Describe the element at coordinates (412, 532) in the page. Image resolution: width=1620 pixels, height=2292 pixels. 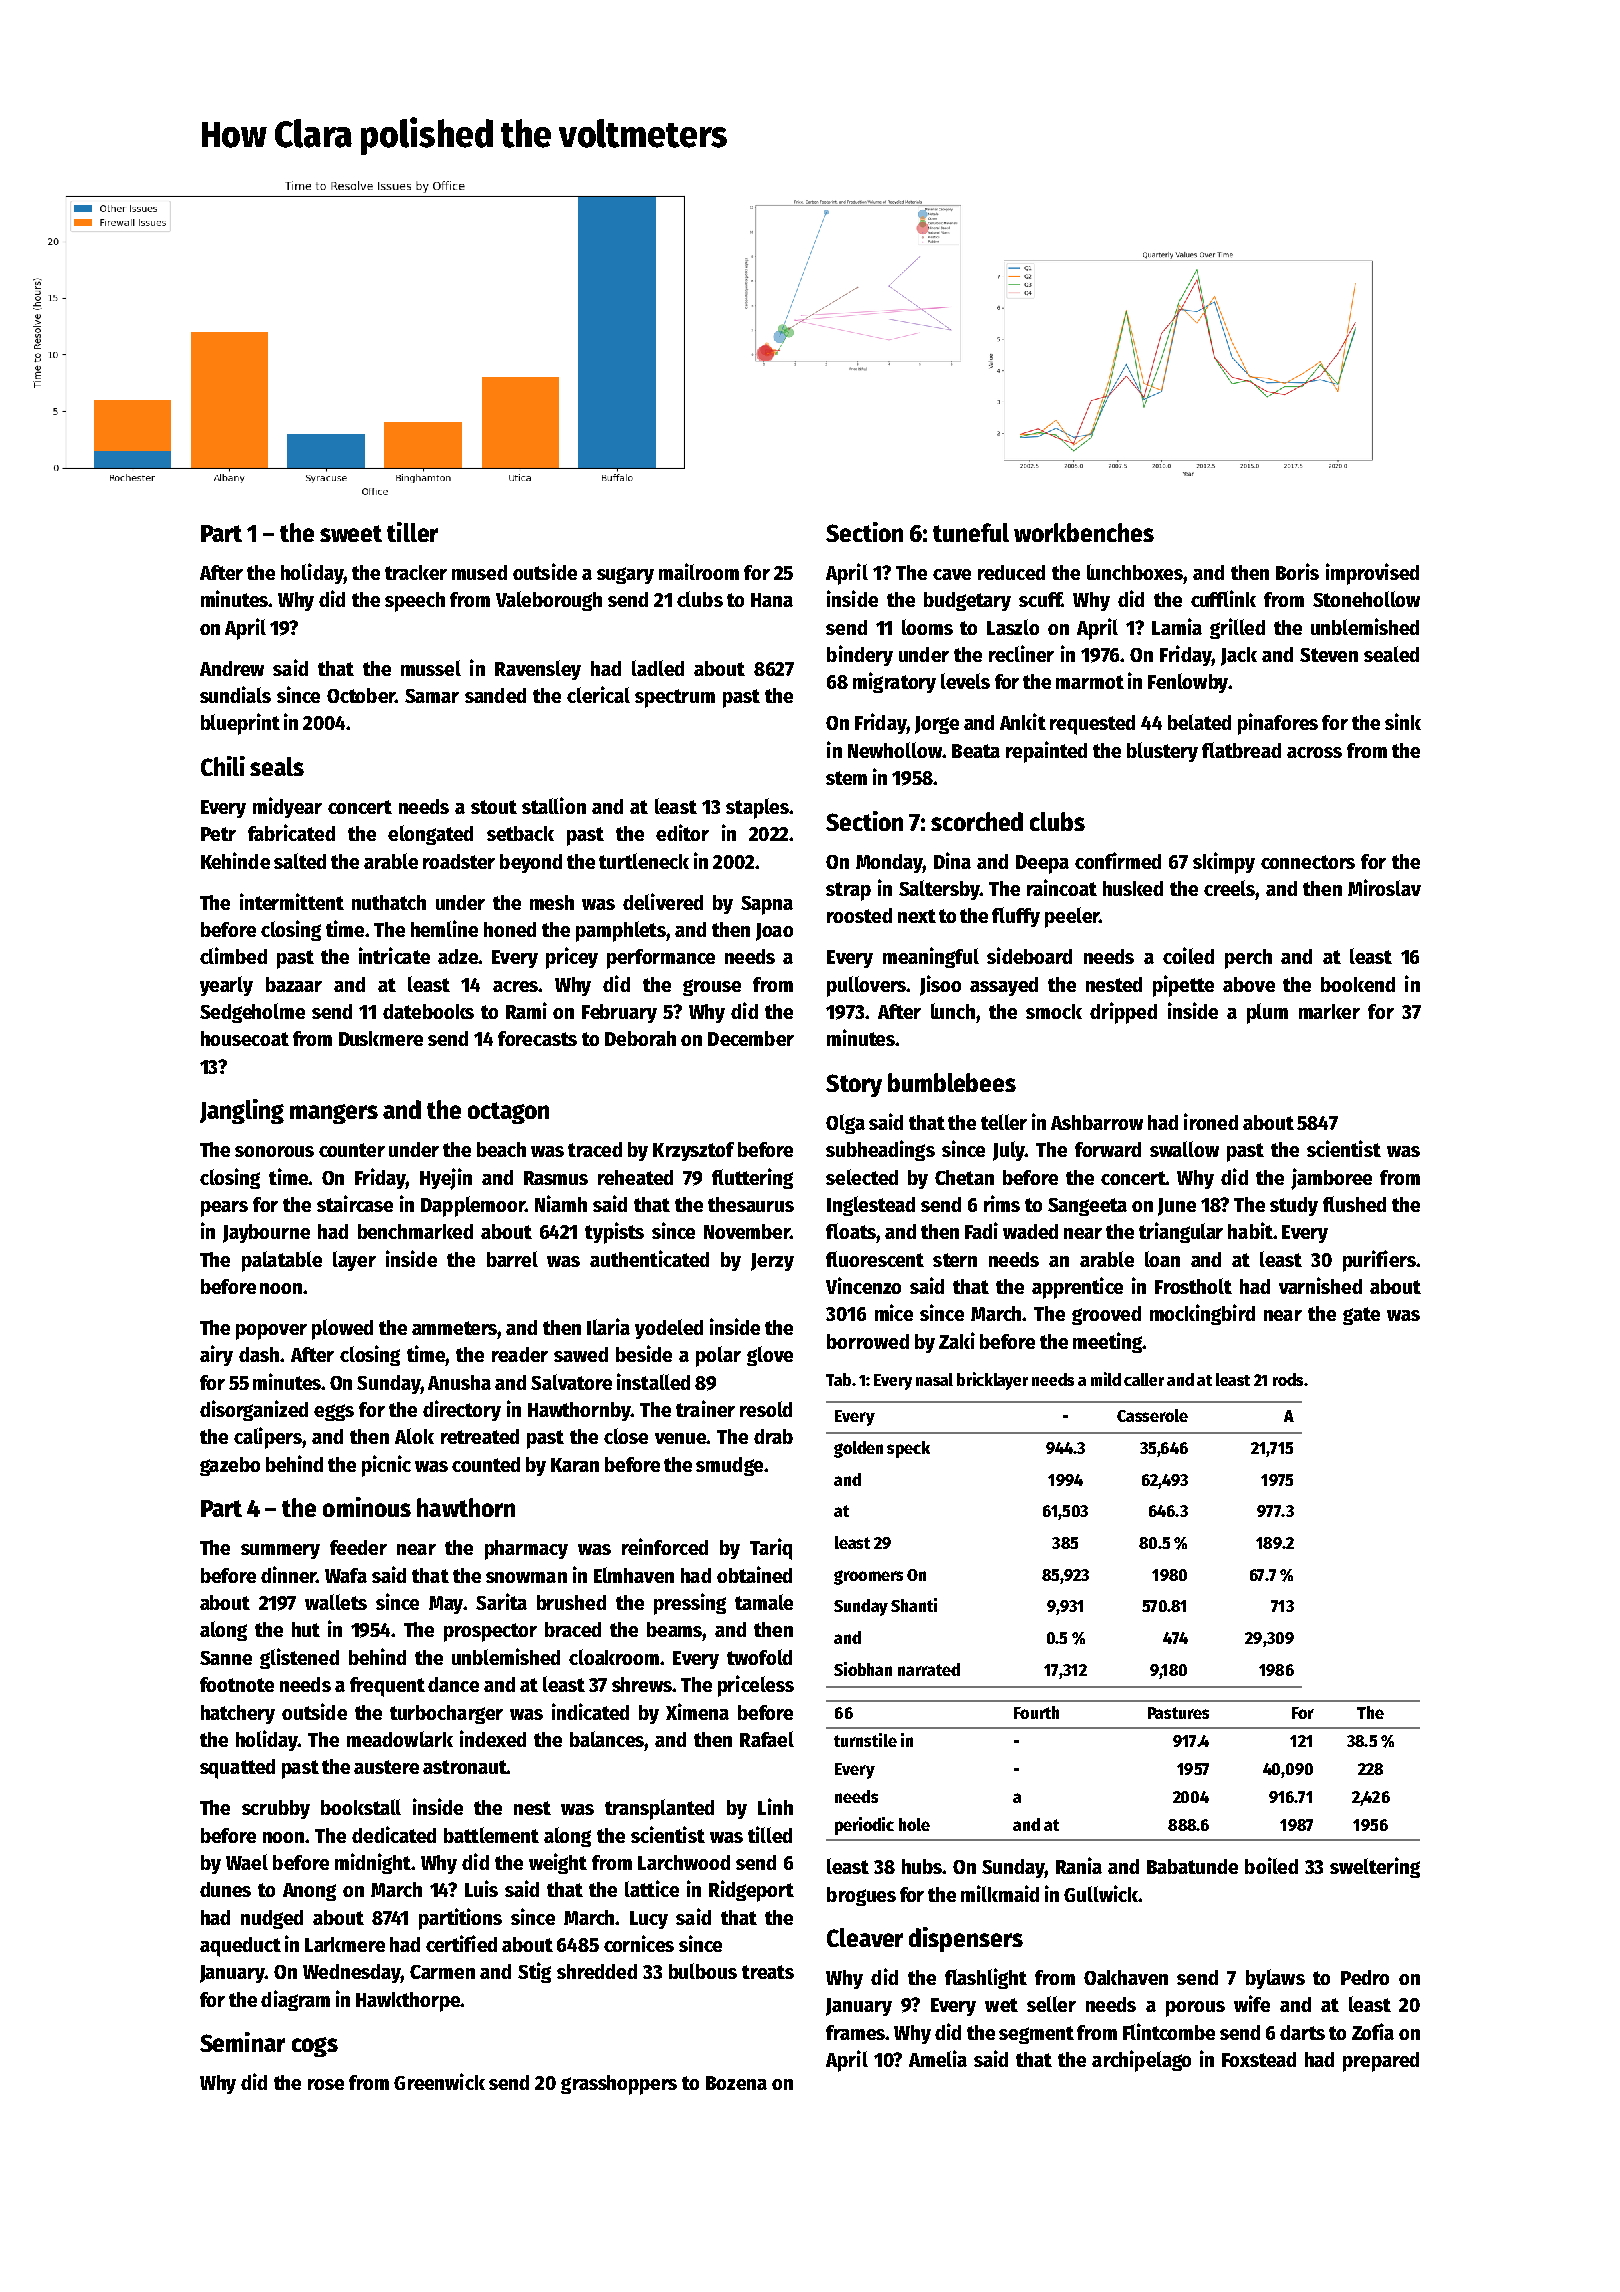
I see `tiller` at that location.
